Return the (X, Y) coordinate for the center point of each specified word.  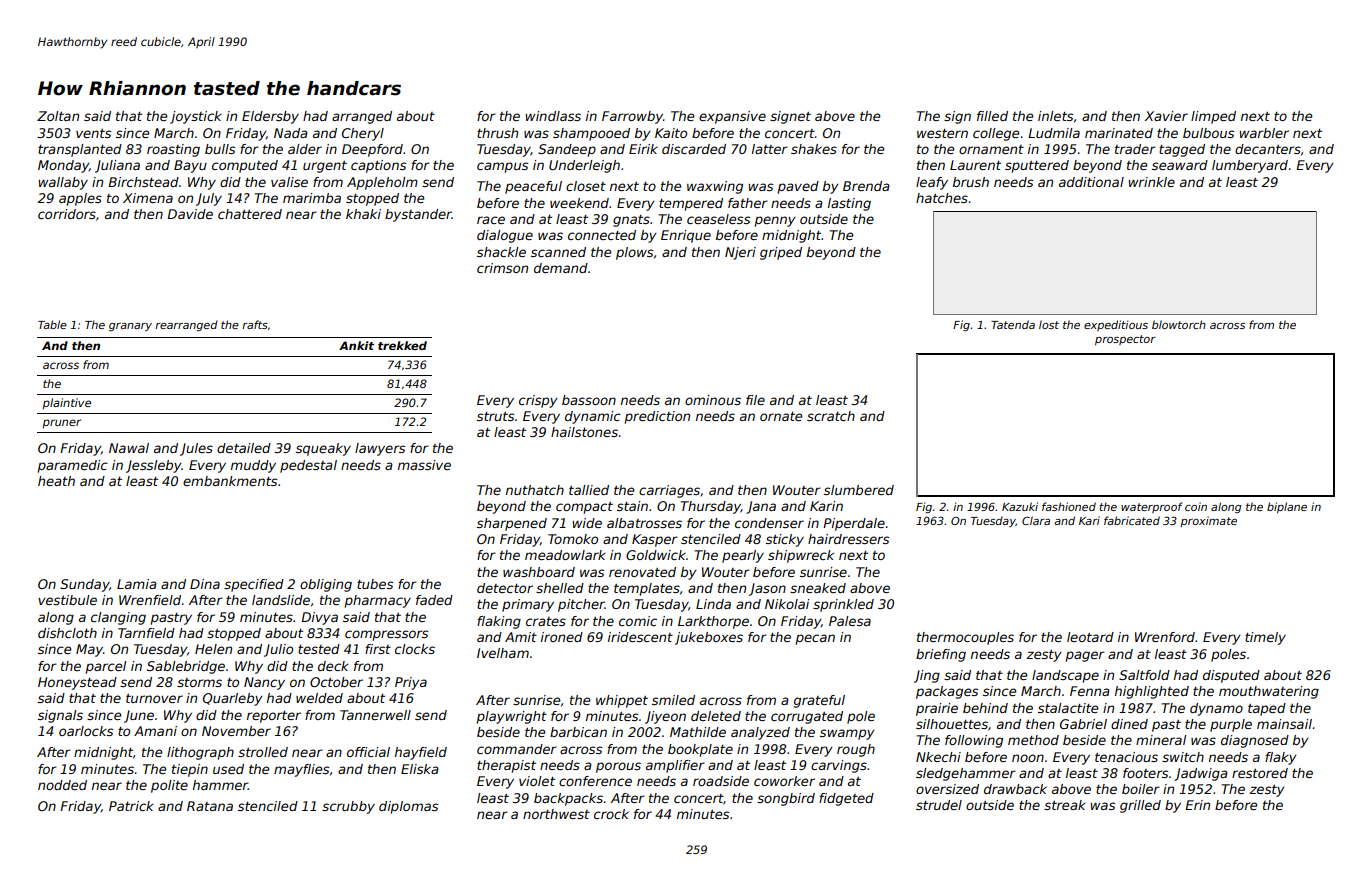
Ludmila (1054, 133)
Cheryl (363, 134)
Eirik (643, 149)
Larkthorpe (713, 622)
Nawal (129, 448)
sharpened (512, 524)
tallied (589, 490)
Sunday (84, 585)
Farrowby (632, 117)
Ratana (210, 806)
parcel (106, 667)
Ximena (148, 198)
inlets (1055, 116)
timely (1265, 638)
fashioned (1069, 506)
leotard (1090, 637)
